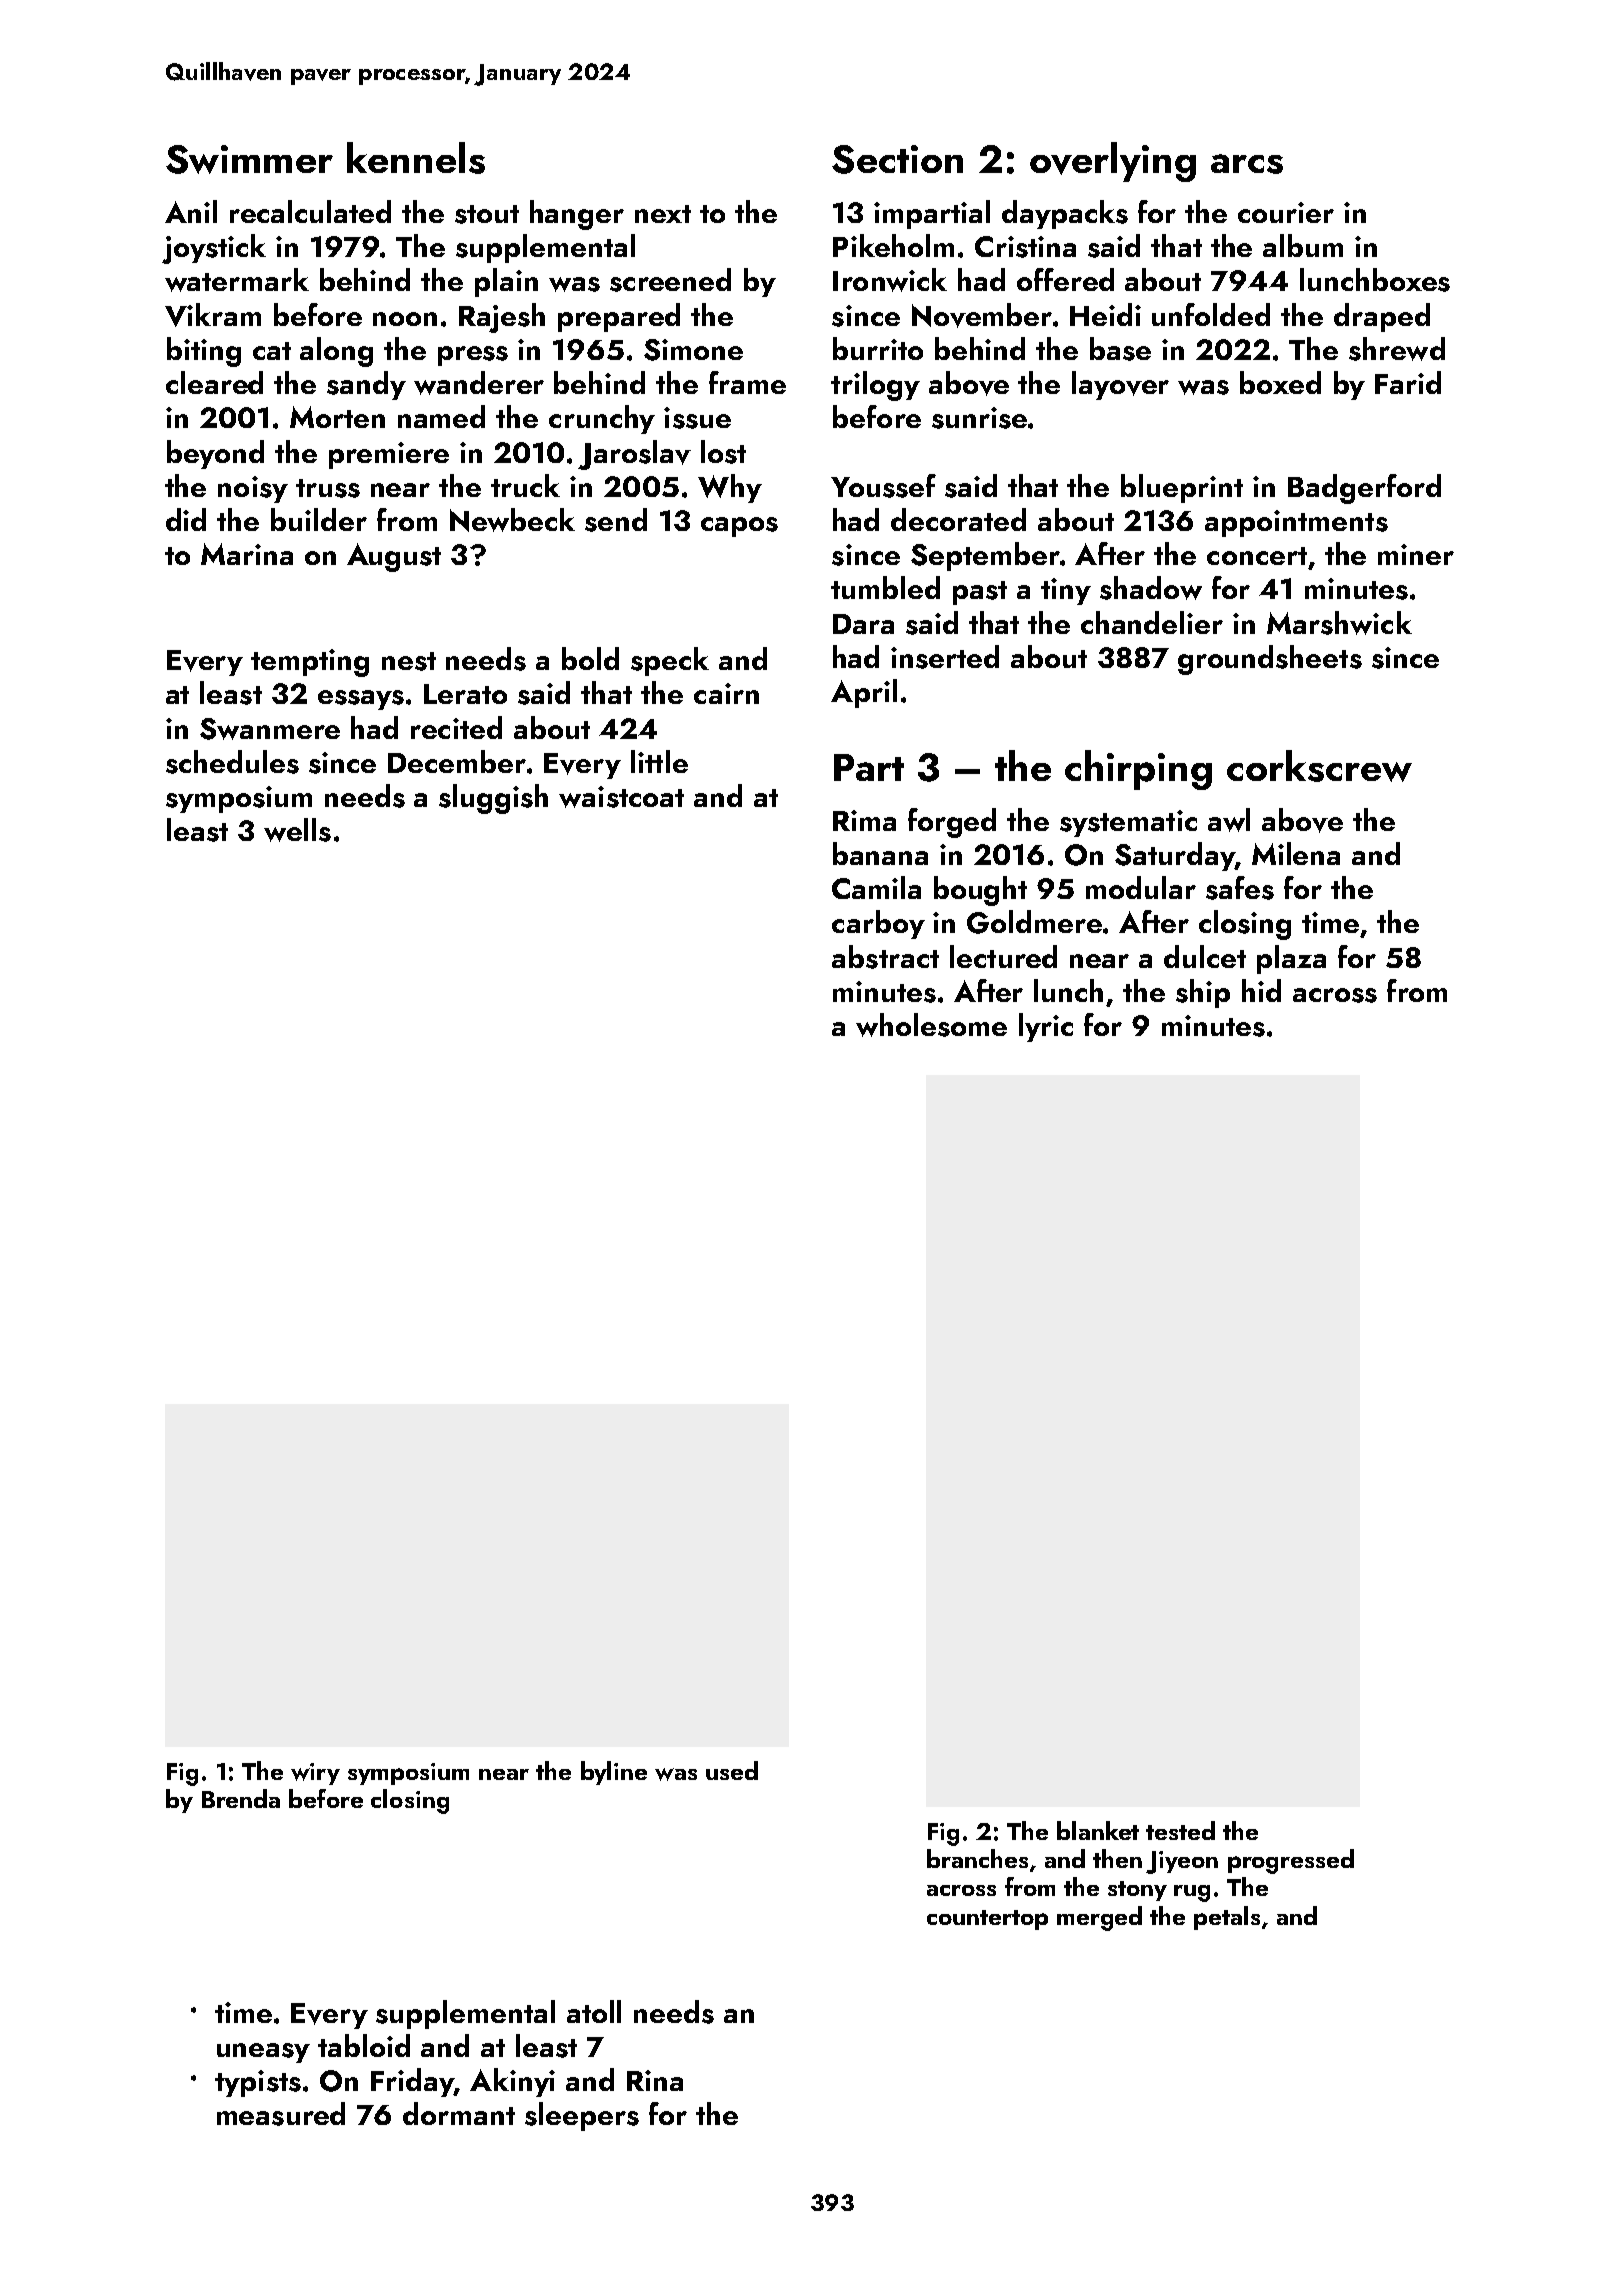 The image size is (1620, 2292). I want to click on Section, so click(897, 159).
